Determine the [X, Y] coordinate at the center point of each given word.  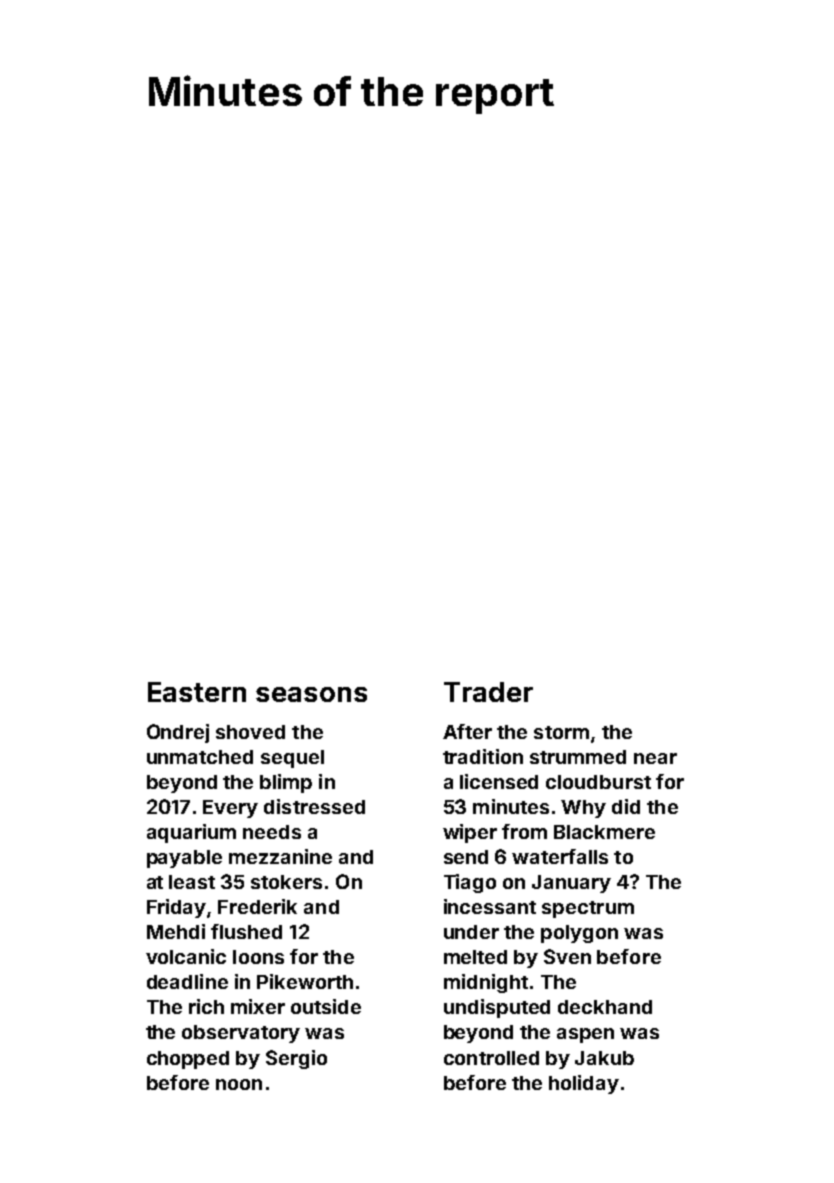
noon [239, 1084]
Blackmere [604, 832]
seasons [311, 694]
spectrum [588, 909]
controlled [491, 1058]
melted [475, 957]
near [655, 758]
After [467, 731]
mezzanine [280, 856]
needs [272, 832]
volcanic [186, 956]
